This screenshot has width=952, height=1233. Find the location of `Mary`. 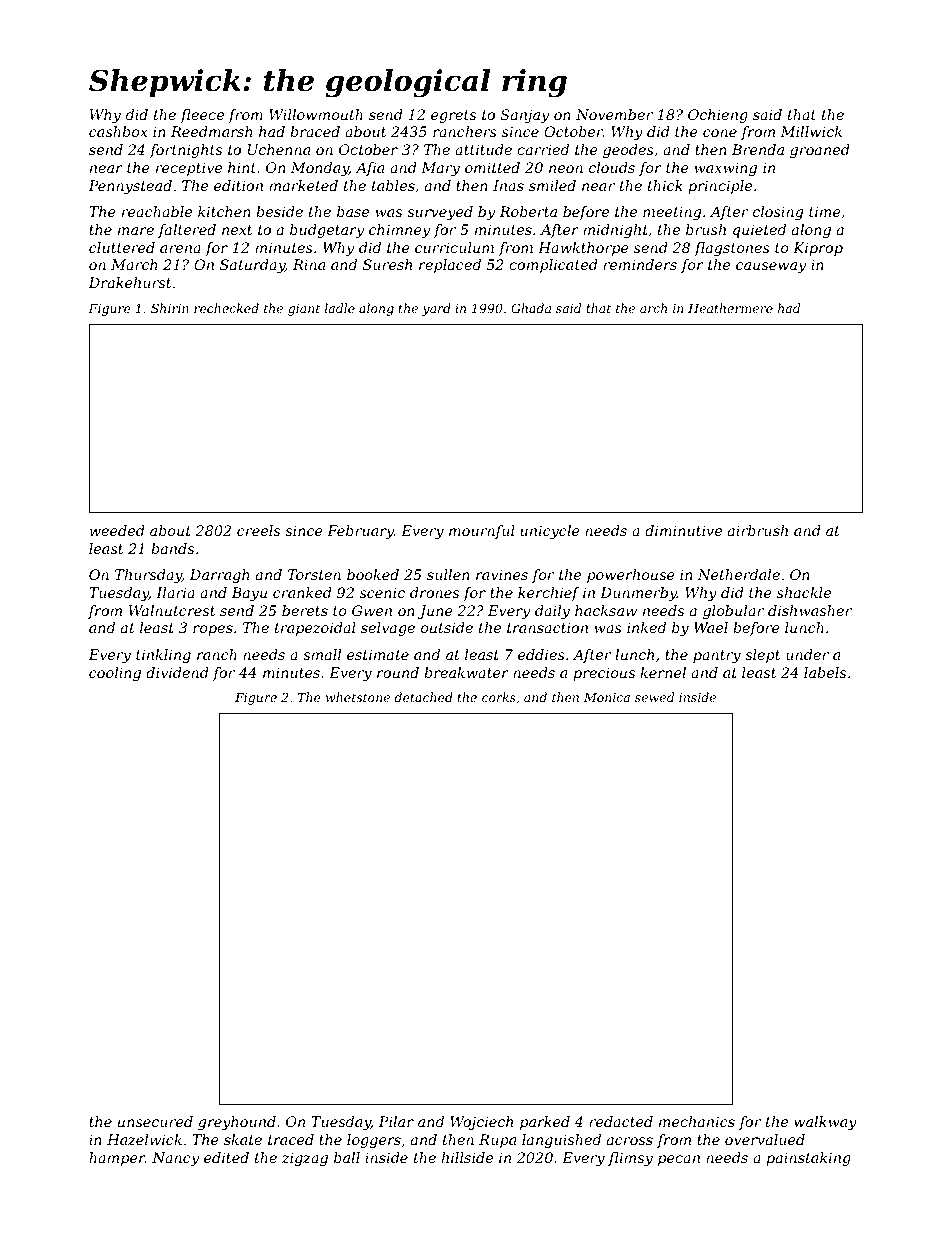

Mary is located at coordinates (440, 169).
